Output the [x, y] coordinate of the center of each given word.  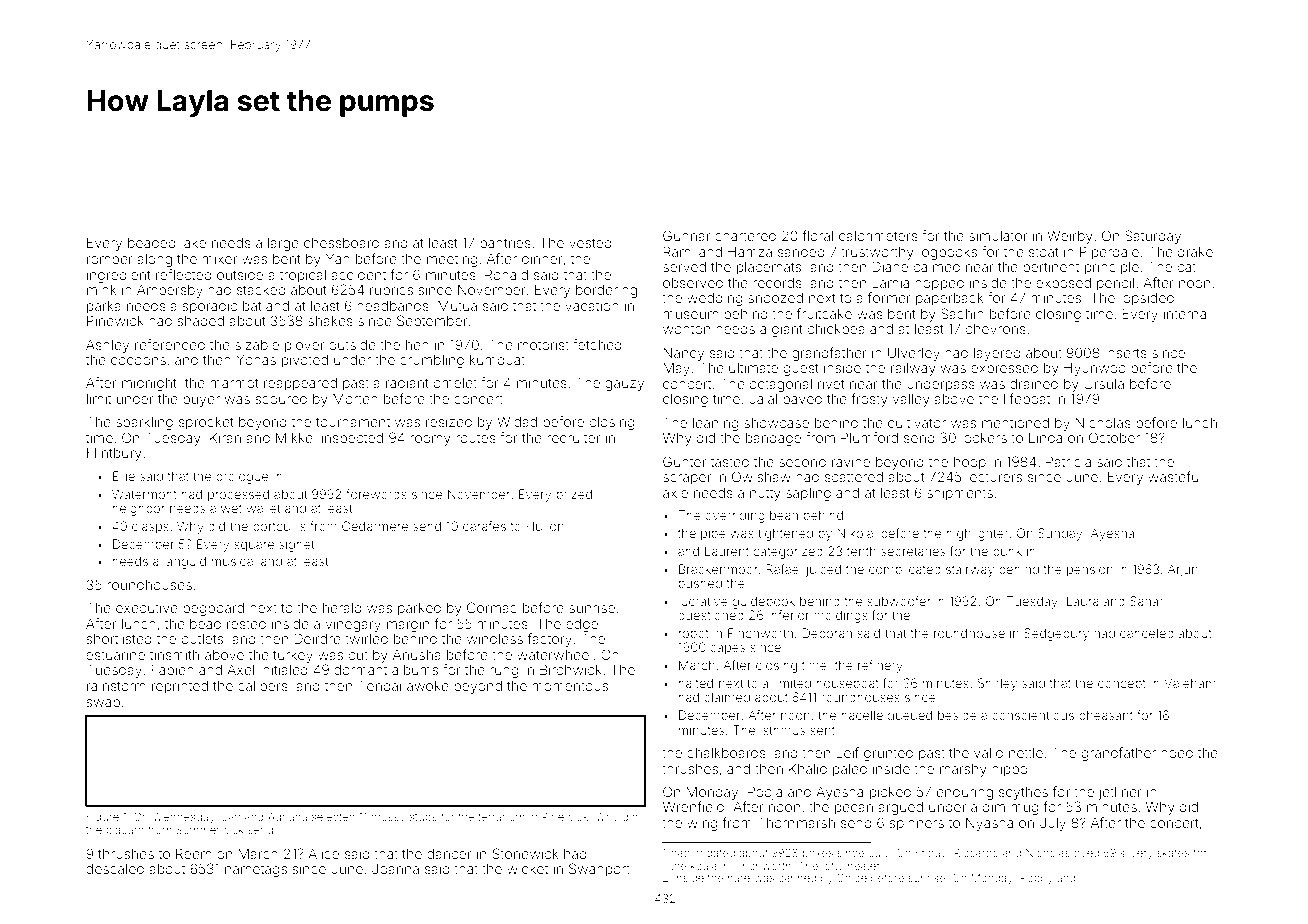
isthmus [783, 730]
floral [817, 235]
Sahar [1146, 601]
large [283, 244]
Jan [231, 817]
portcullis [279, 527]
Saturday [1153, 237]
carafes [484, 526]
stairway [970, 570]
